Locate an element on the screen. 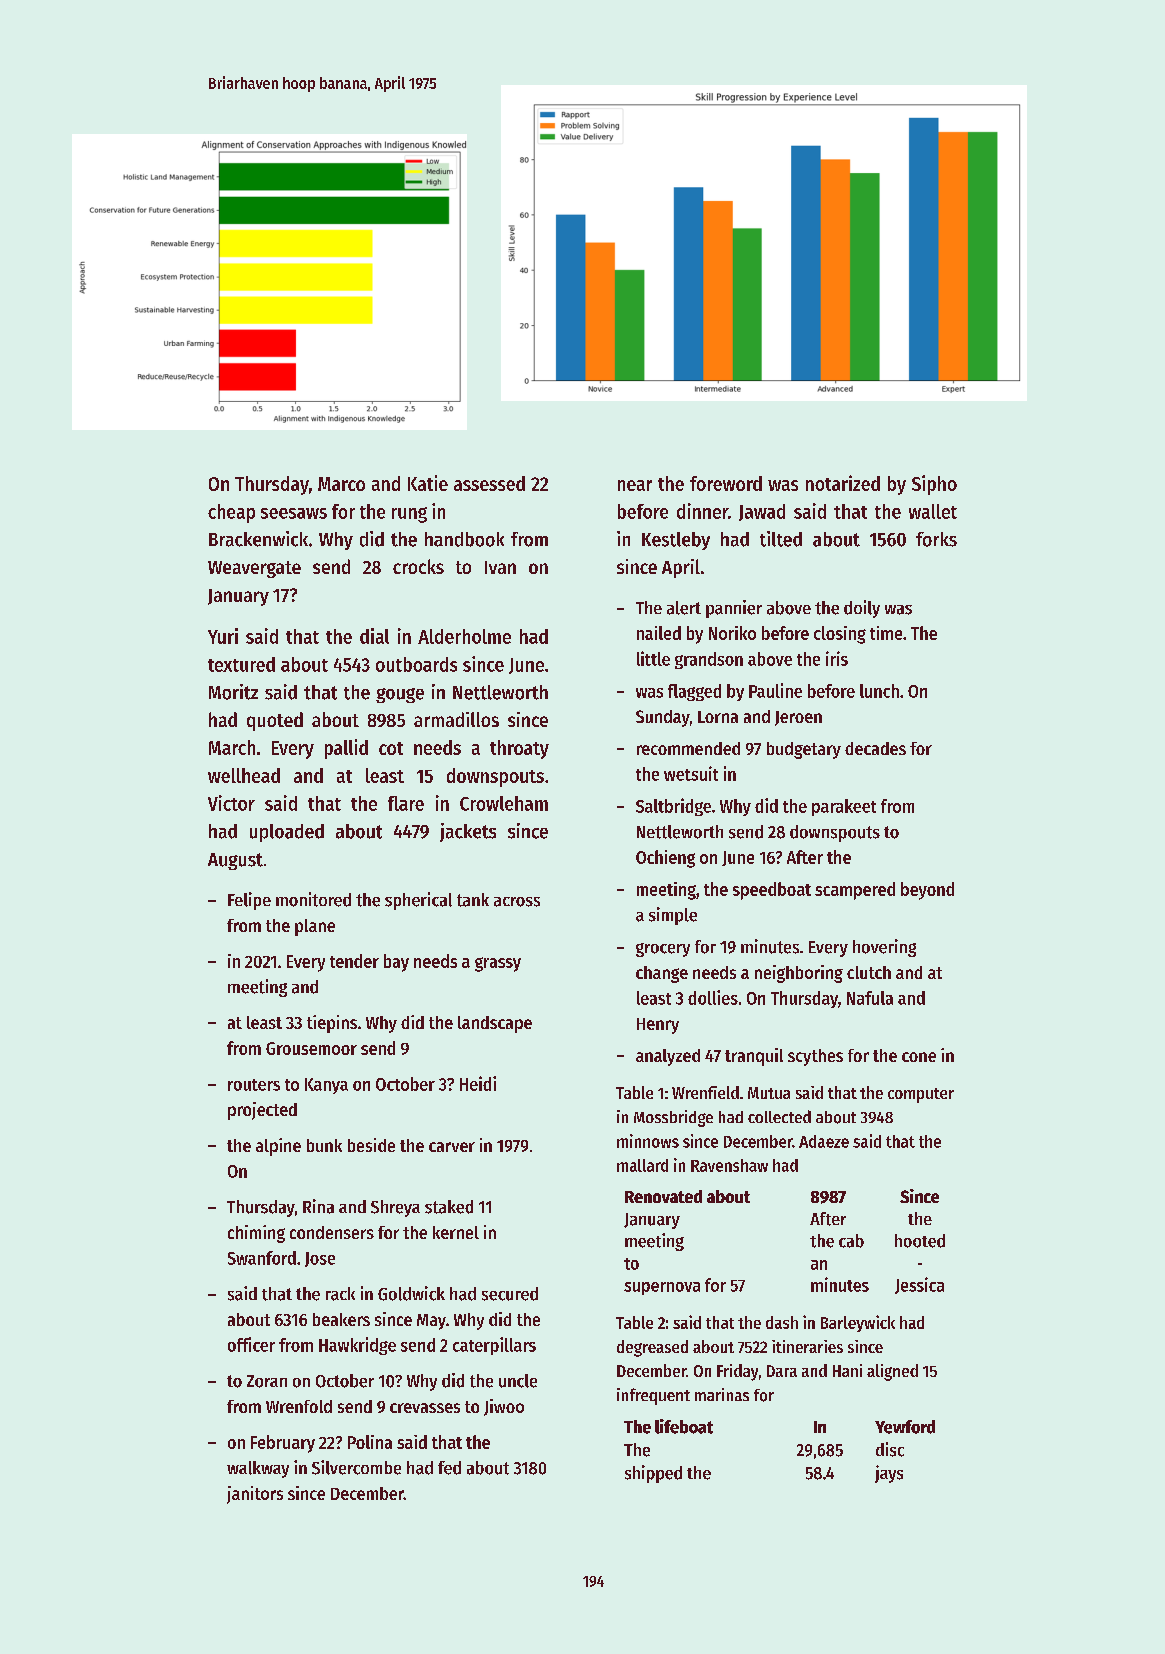 The width and height of the screenshot is (1165, 1654). foreword is located at coordinates (726, 483).
